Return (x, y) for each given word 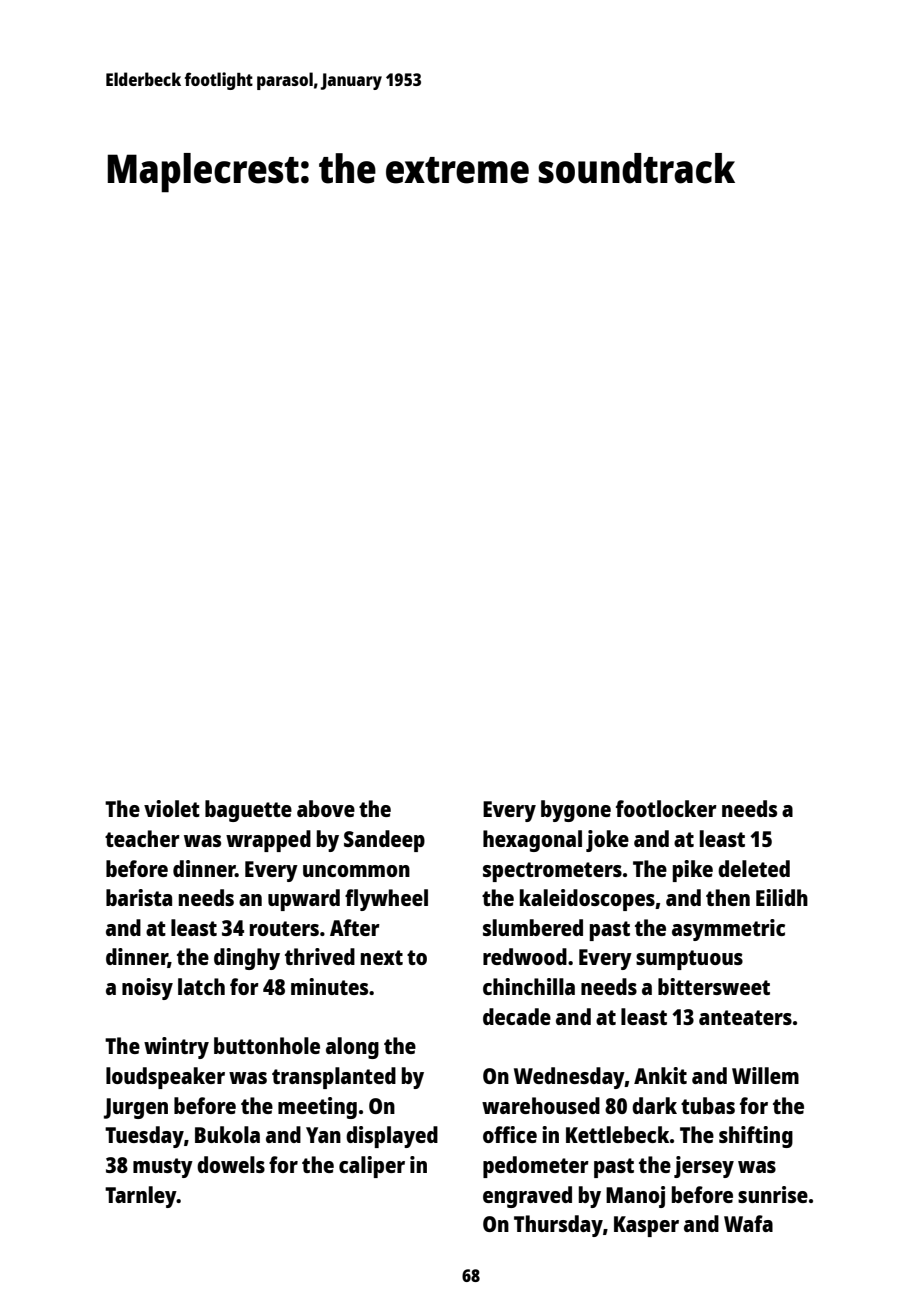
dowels (231, 1164)
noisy (147, 989)
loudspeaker (165, 1078)
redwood (525, 956)
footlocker (666, 808)
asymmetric (728, 930)
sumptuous (689, 960)
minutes (329, 986)
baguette (248, 811)
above (326, 808)
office (510, 1134)
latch (201, 986)
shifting (756, 1137)
